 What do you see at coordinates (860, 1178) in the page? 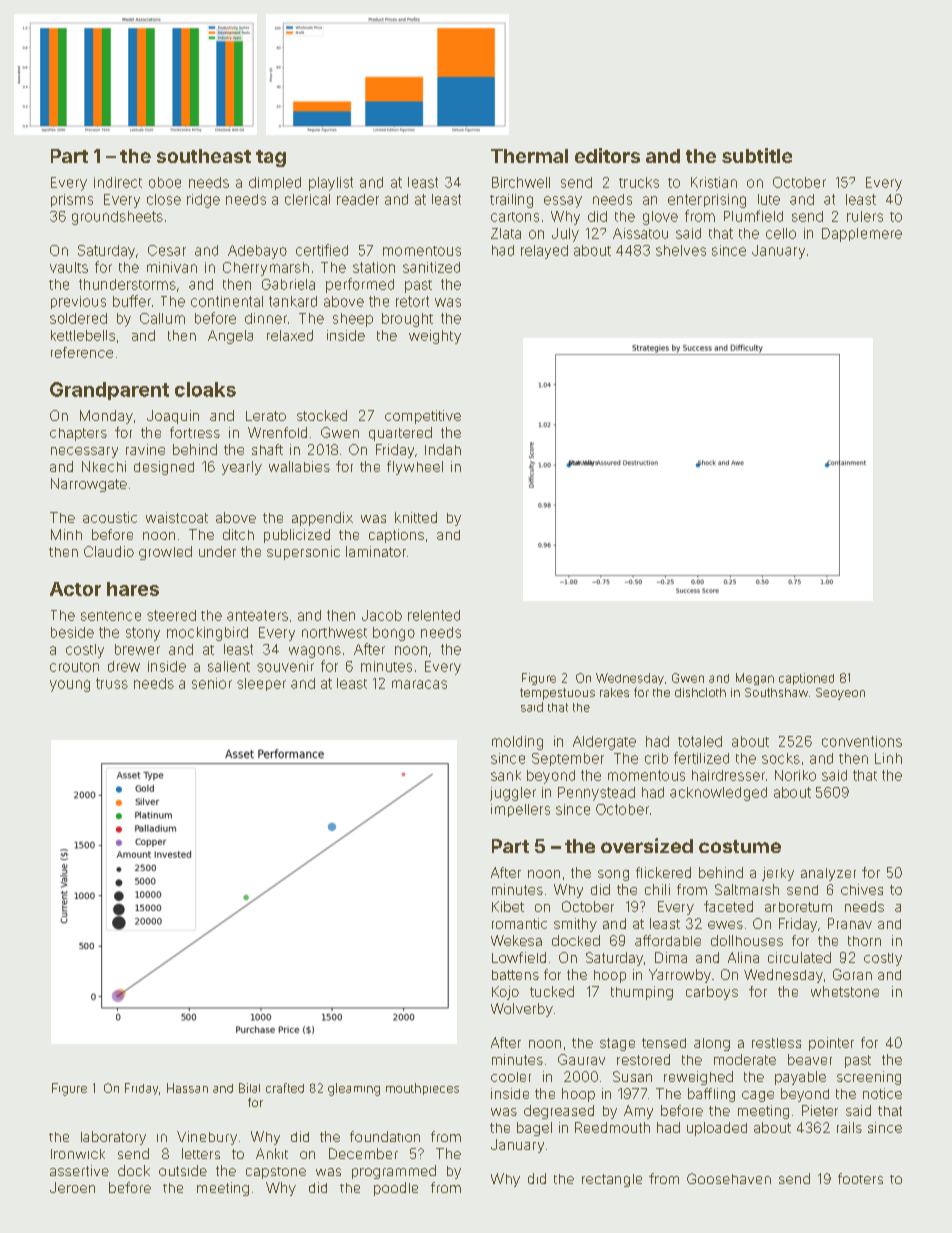
I see `footers` at bounding box center [860, 1178].
